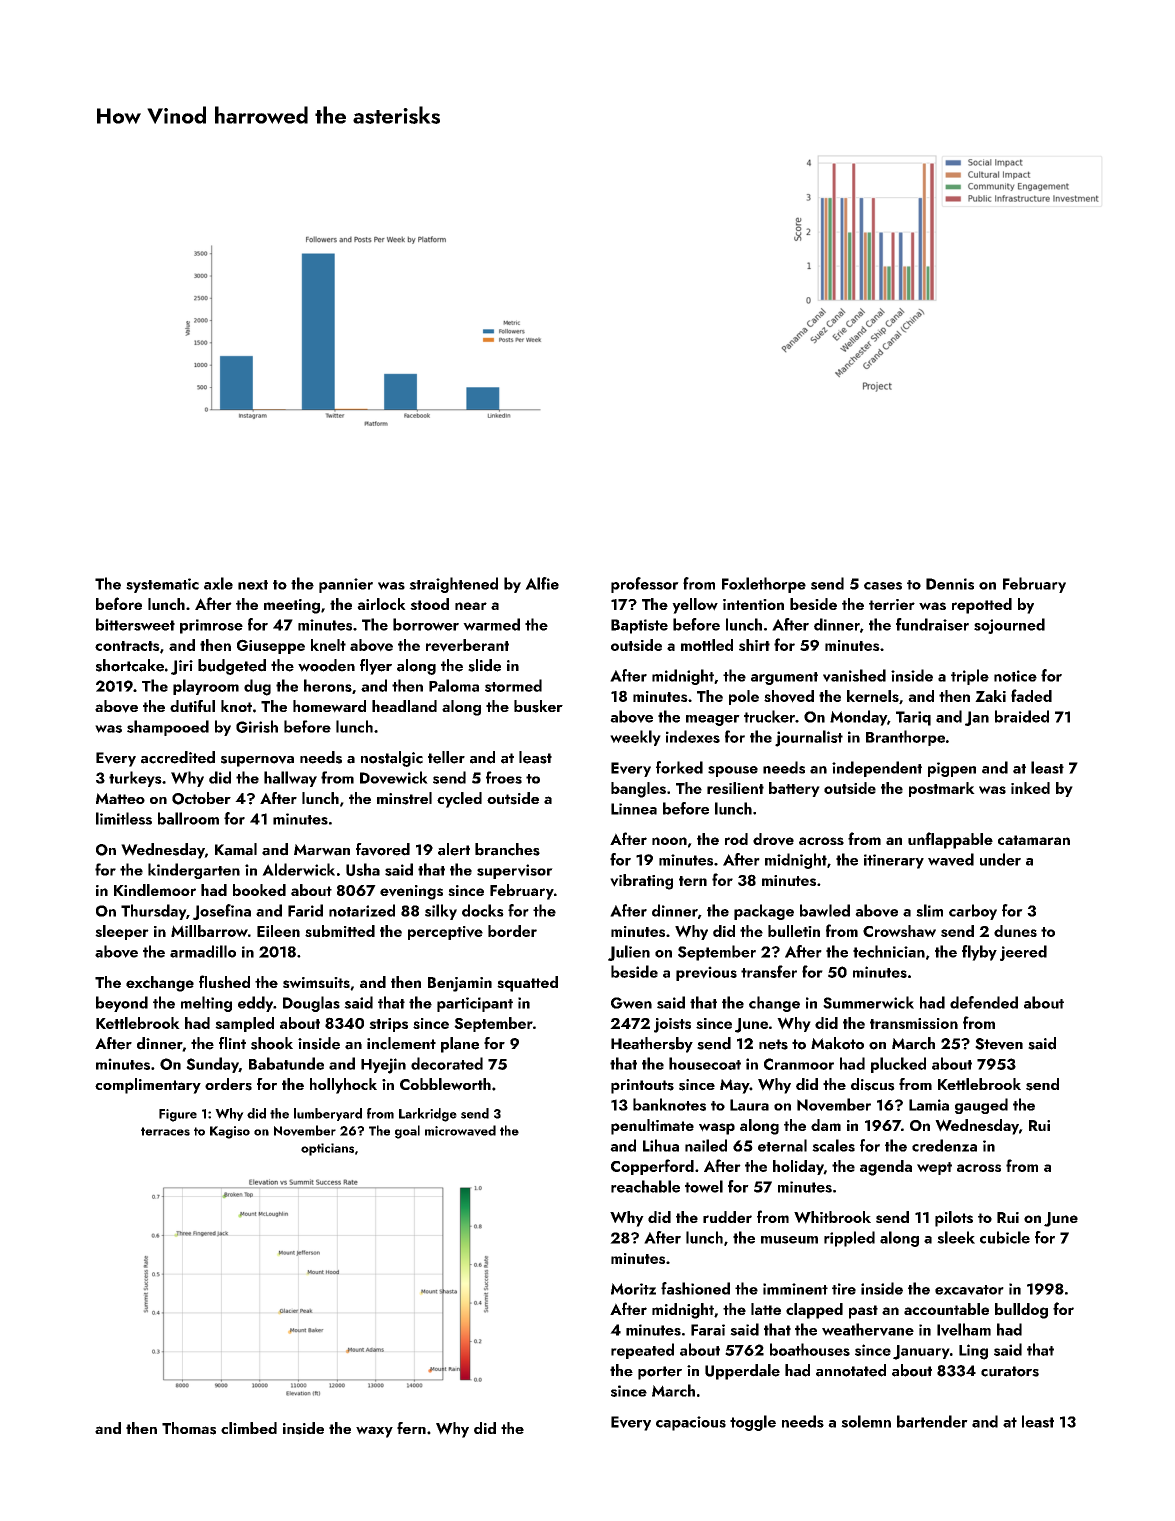 The image size is (1175, 1521). I want to click on flint, so click(232, 1043).
